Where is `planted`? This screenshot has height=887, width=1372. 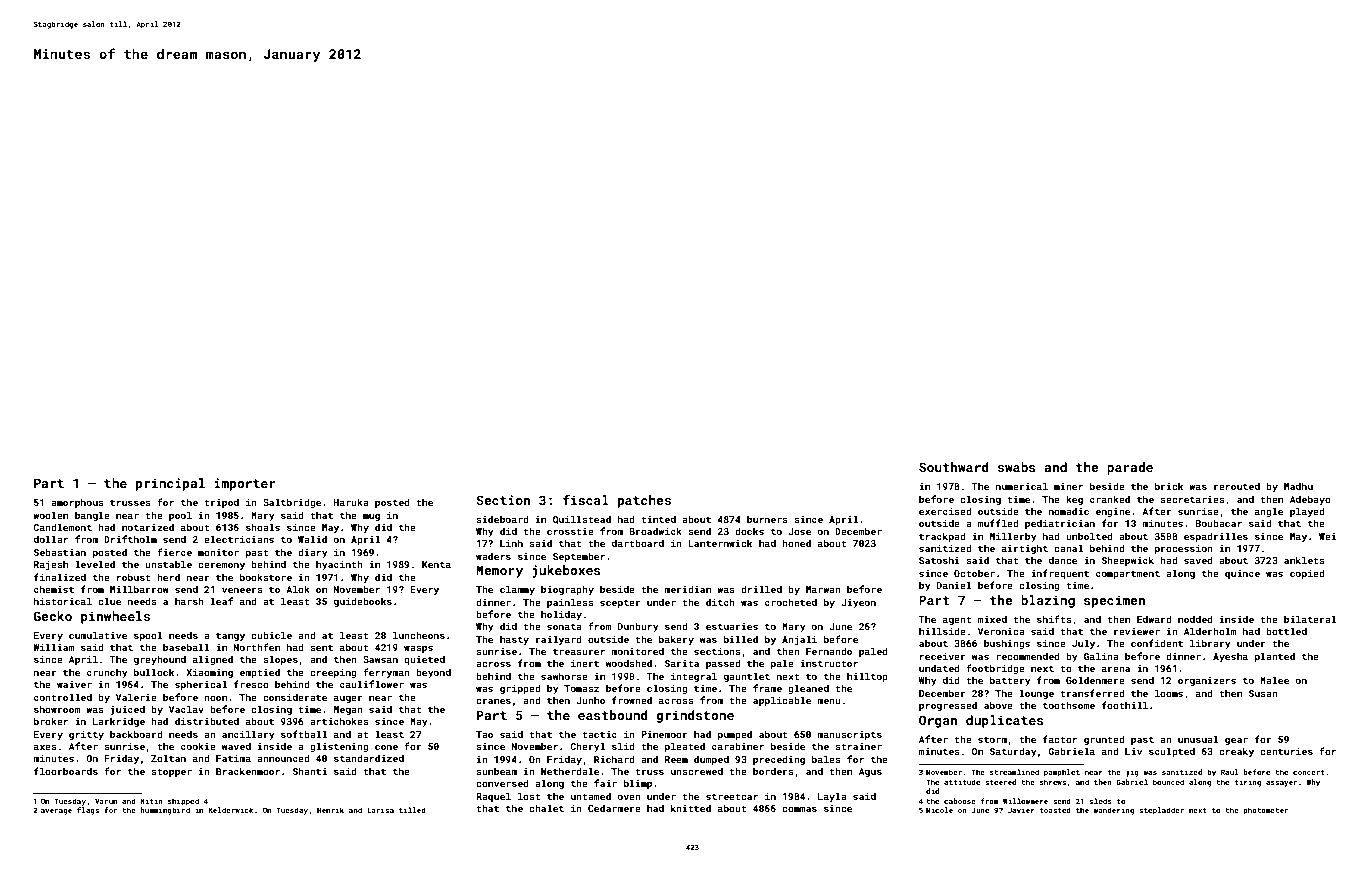
planted is located at coordinates (1275, 657).
